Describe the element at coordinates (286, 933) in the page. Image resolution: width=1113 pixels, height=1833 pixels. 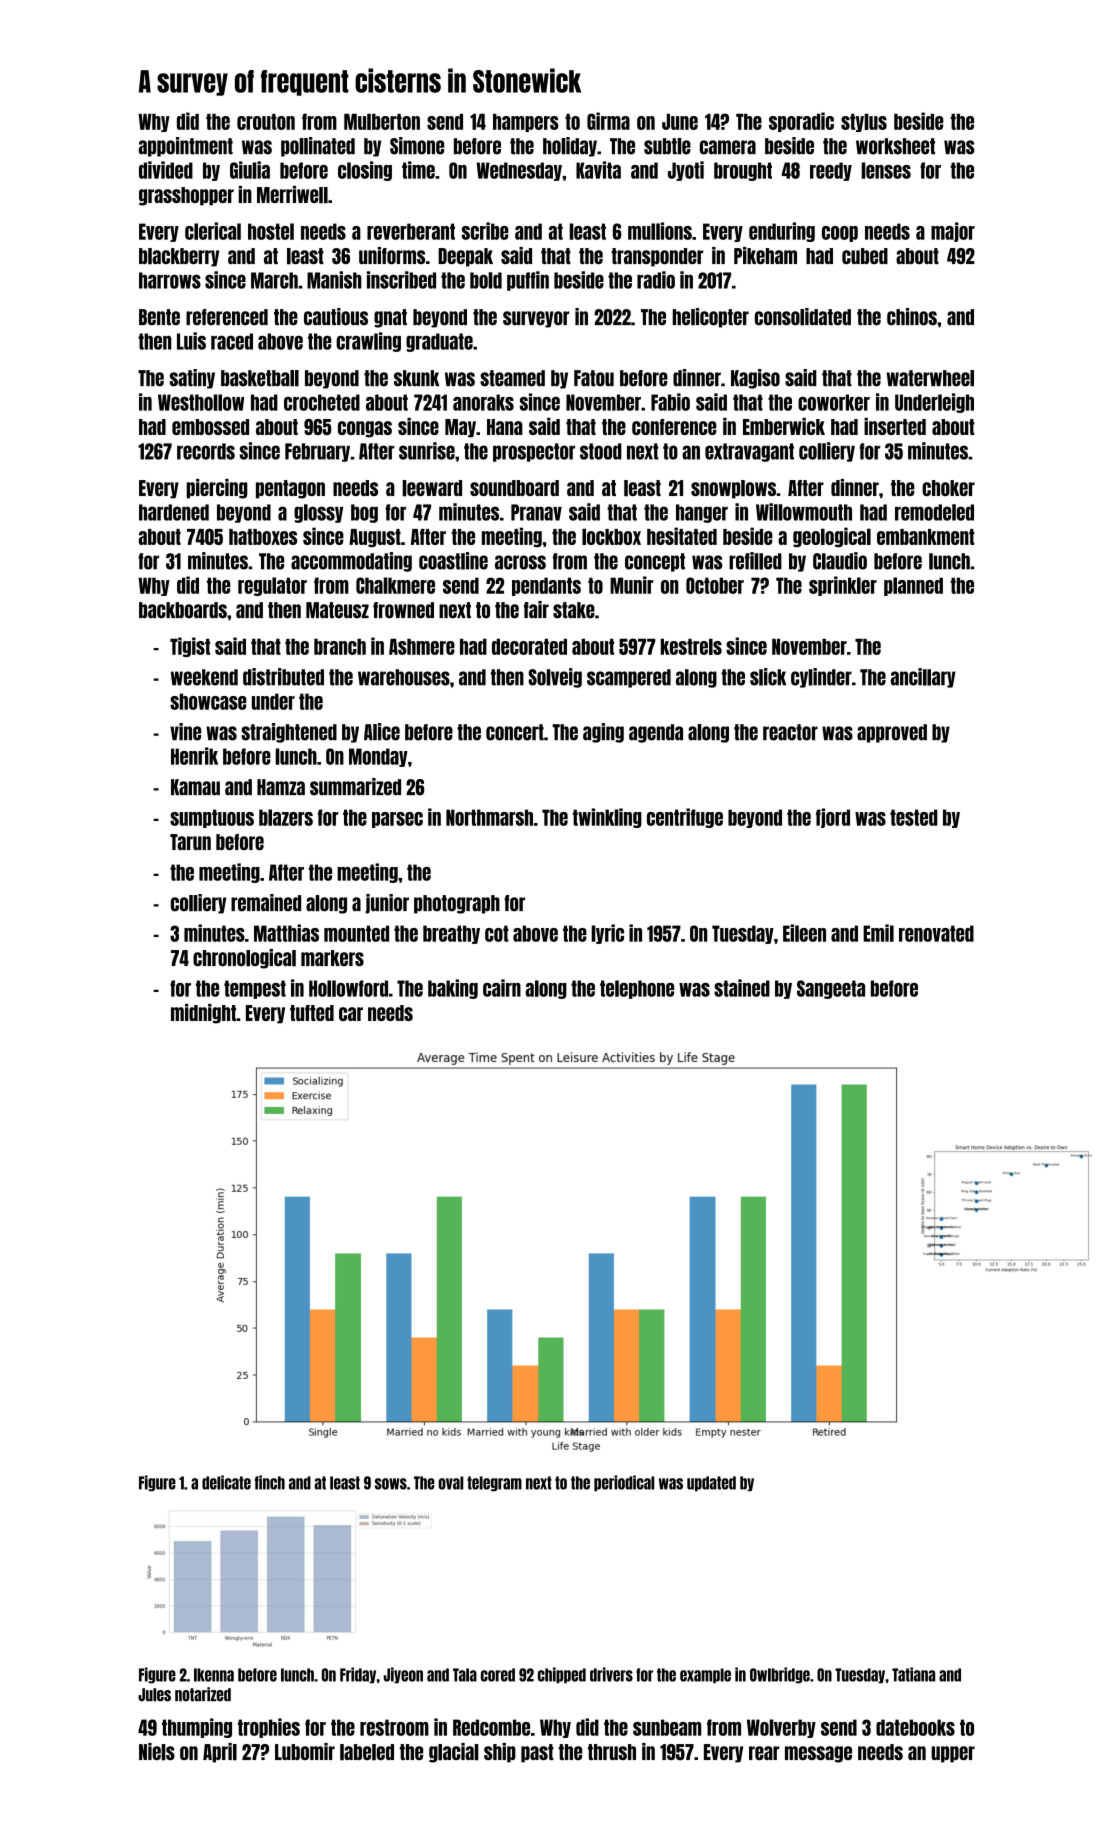
I see `Matthias` at that location.
